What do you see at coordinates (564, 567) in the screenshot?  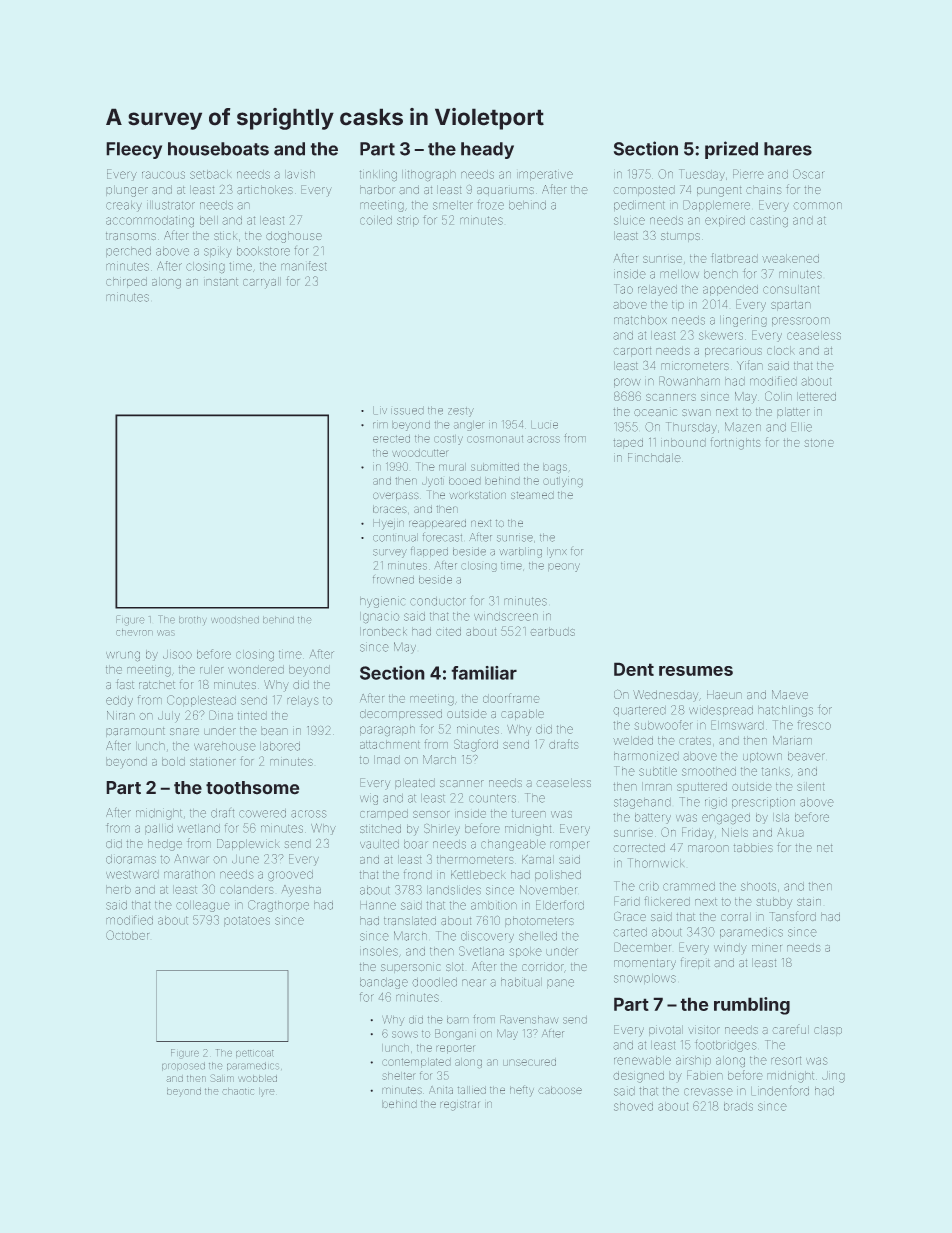 I see `peony` at bounding box center [564, 567].
